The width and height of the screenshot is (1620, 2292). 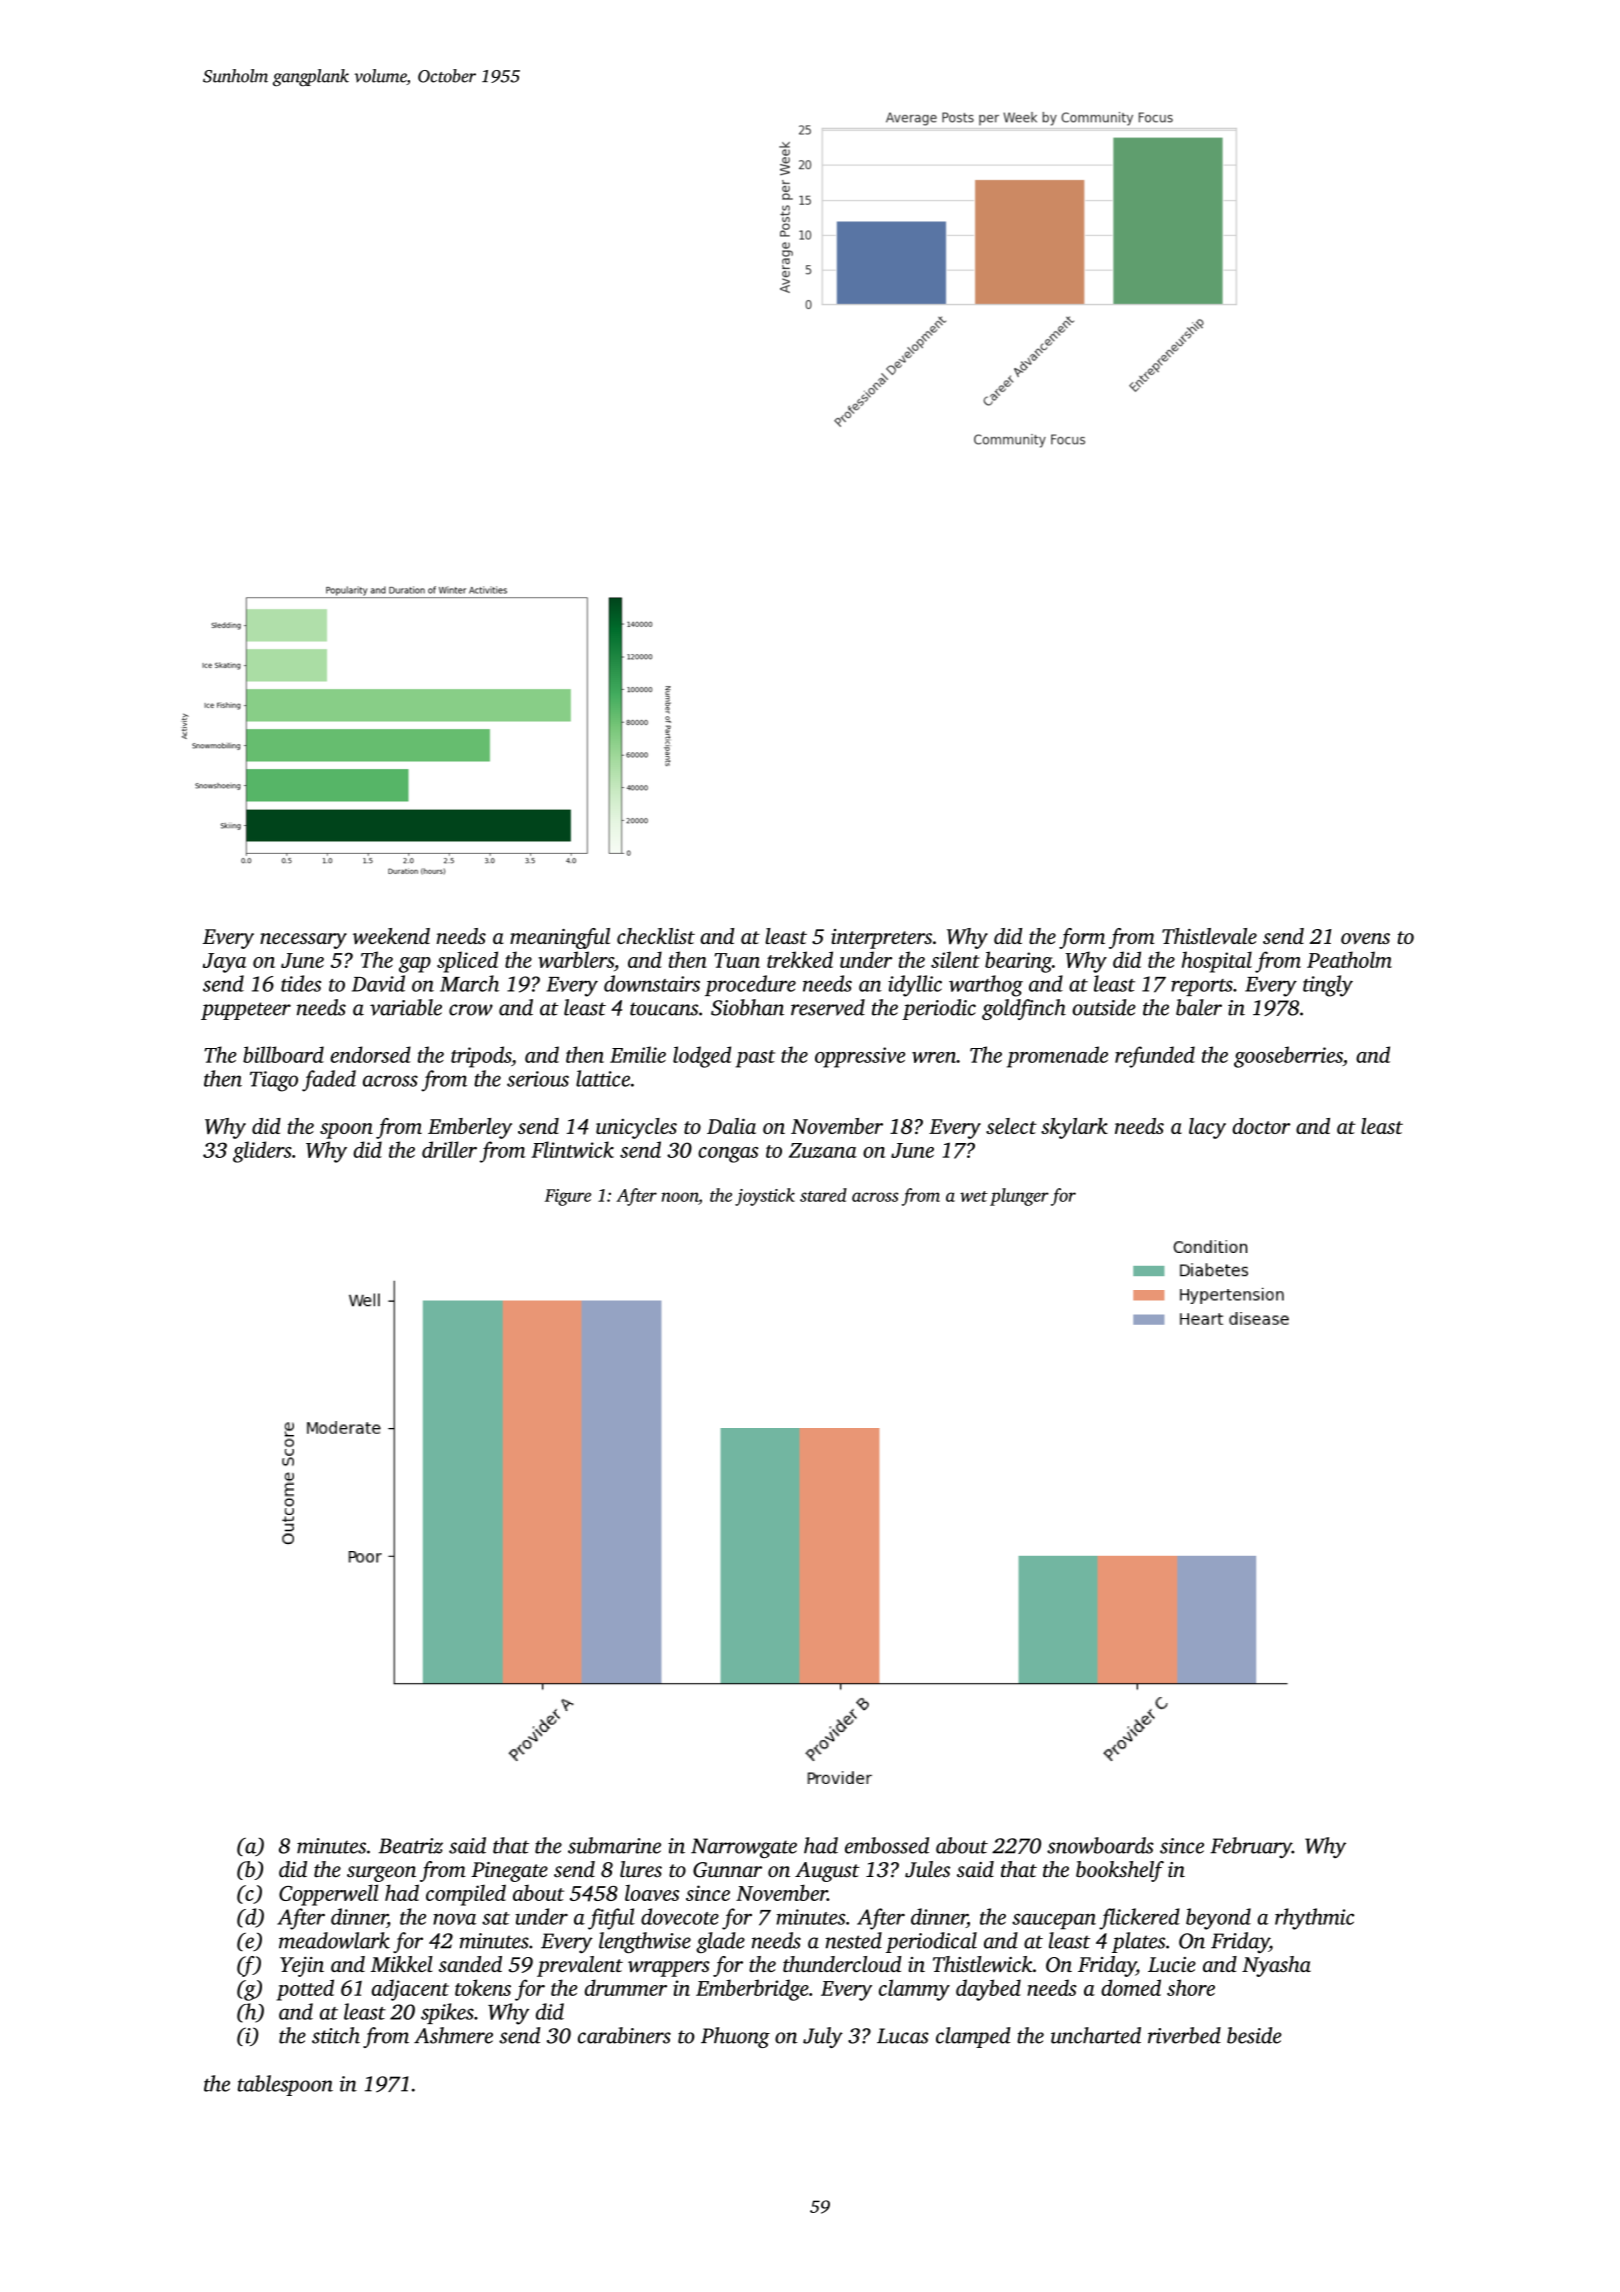 I want to click on meaningful, so click(x=560, y=938).
